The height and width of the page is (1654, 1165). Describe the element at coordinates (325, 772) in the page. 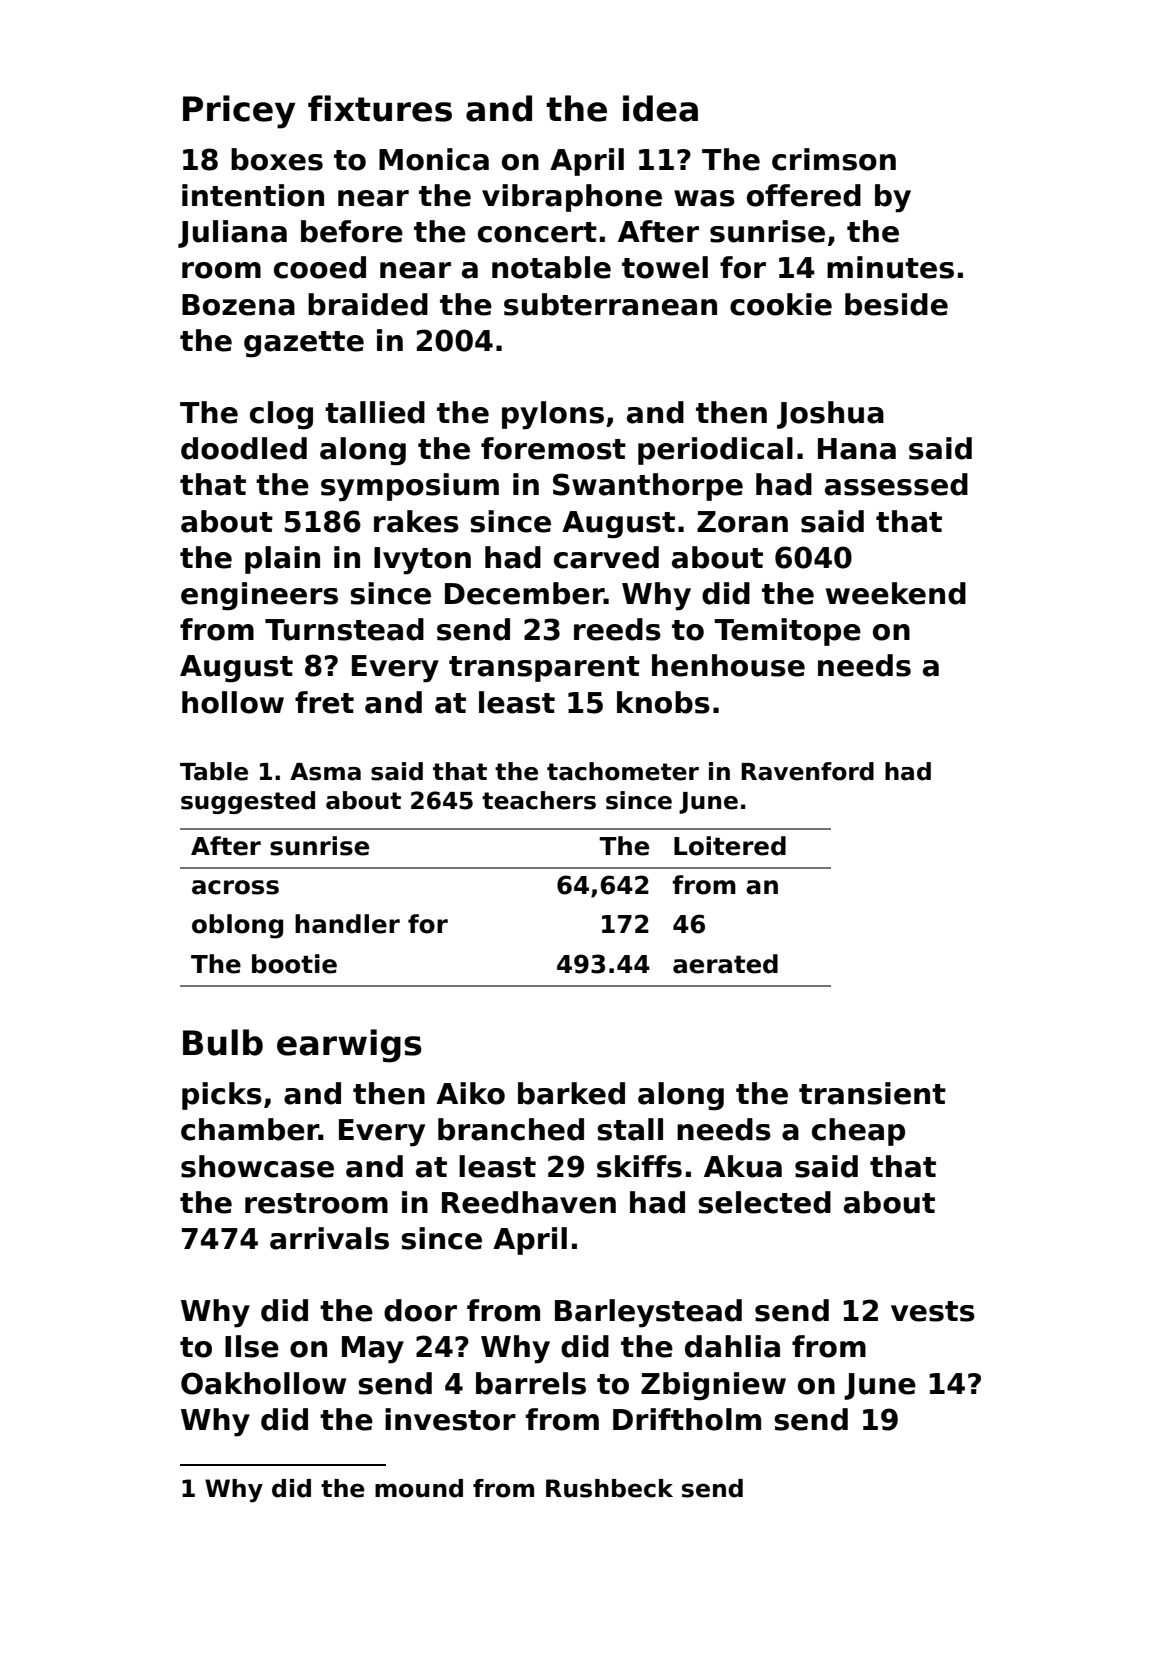

I see `Asma` at that location.
